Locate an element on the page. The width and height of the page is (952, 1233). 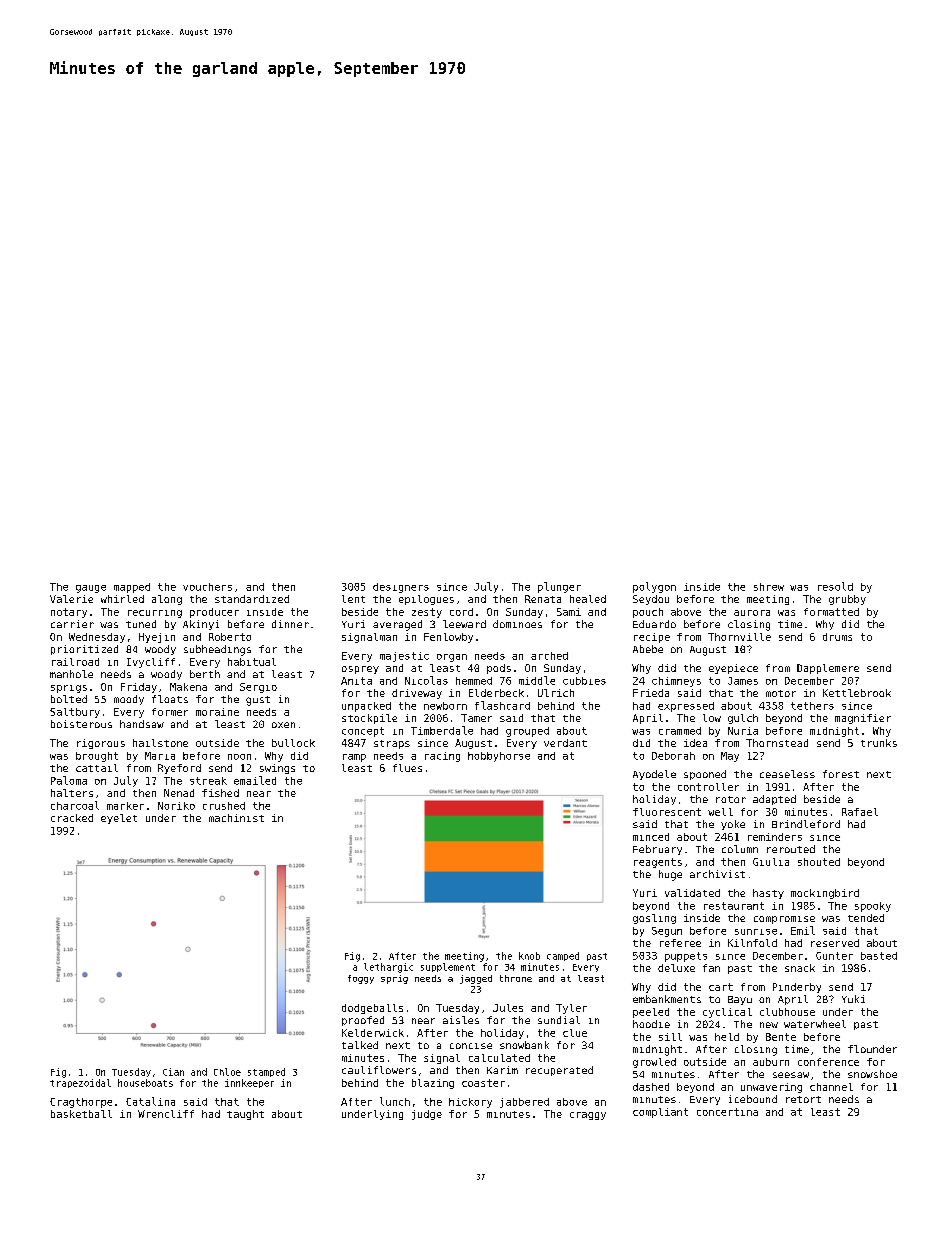
healed is located at coordinates (588, 599).
